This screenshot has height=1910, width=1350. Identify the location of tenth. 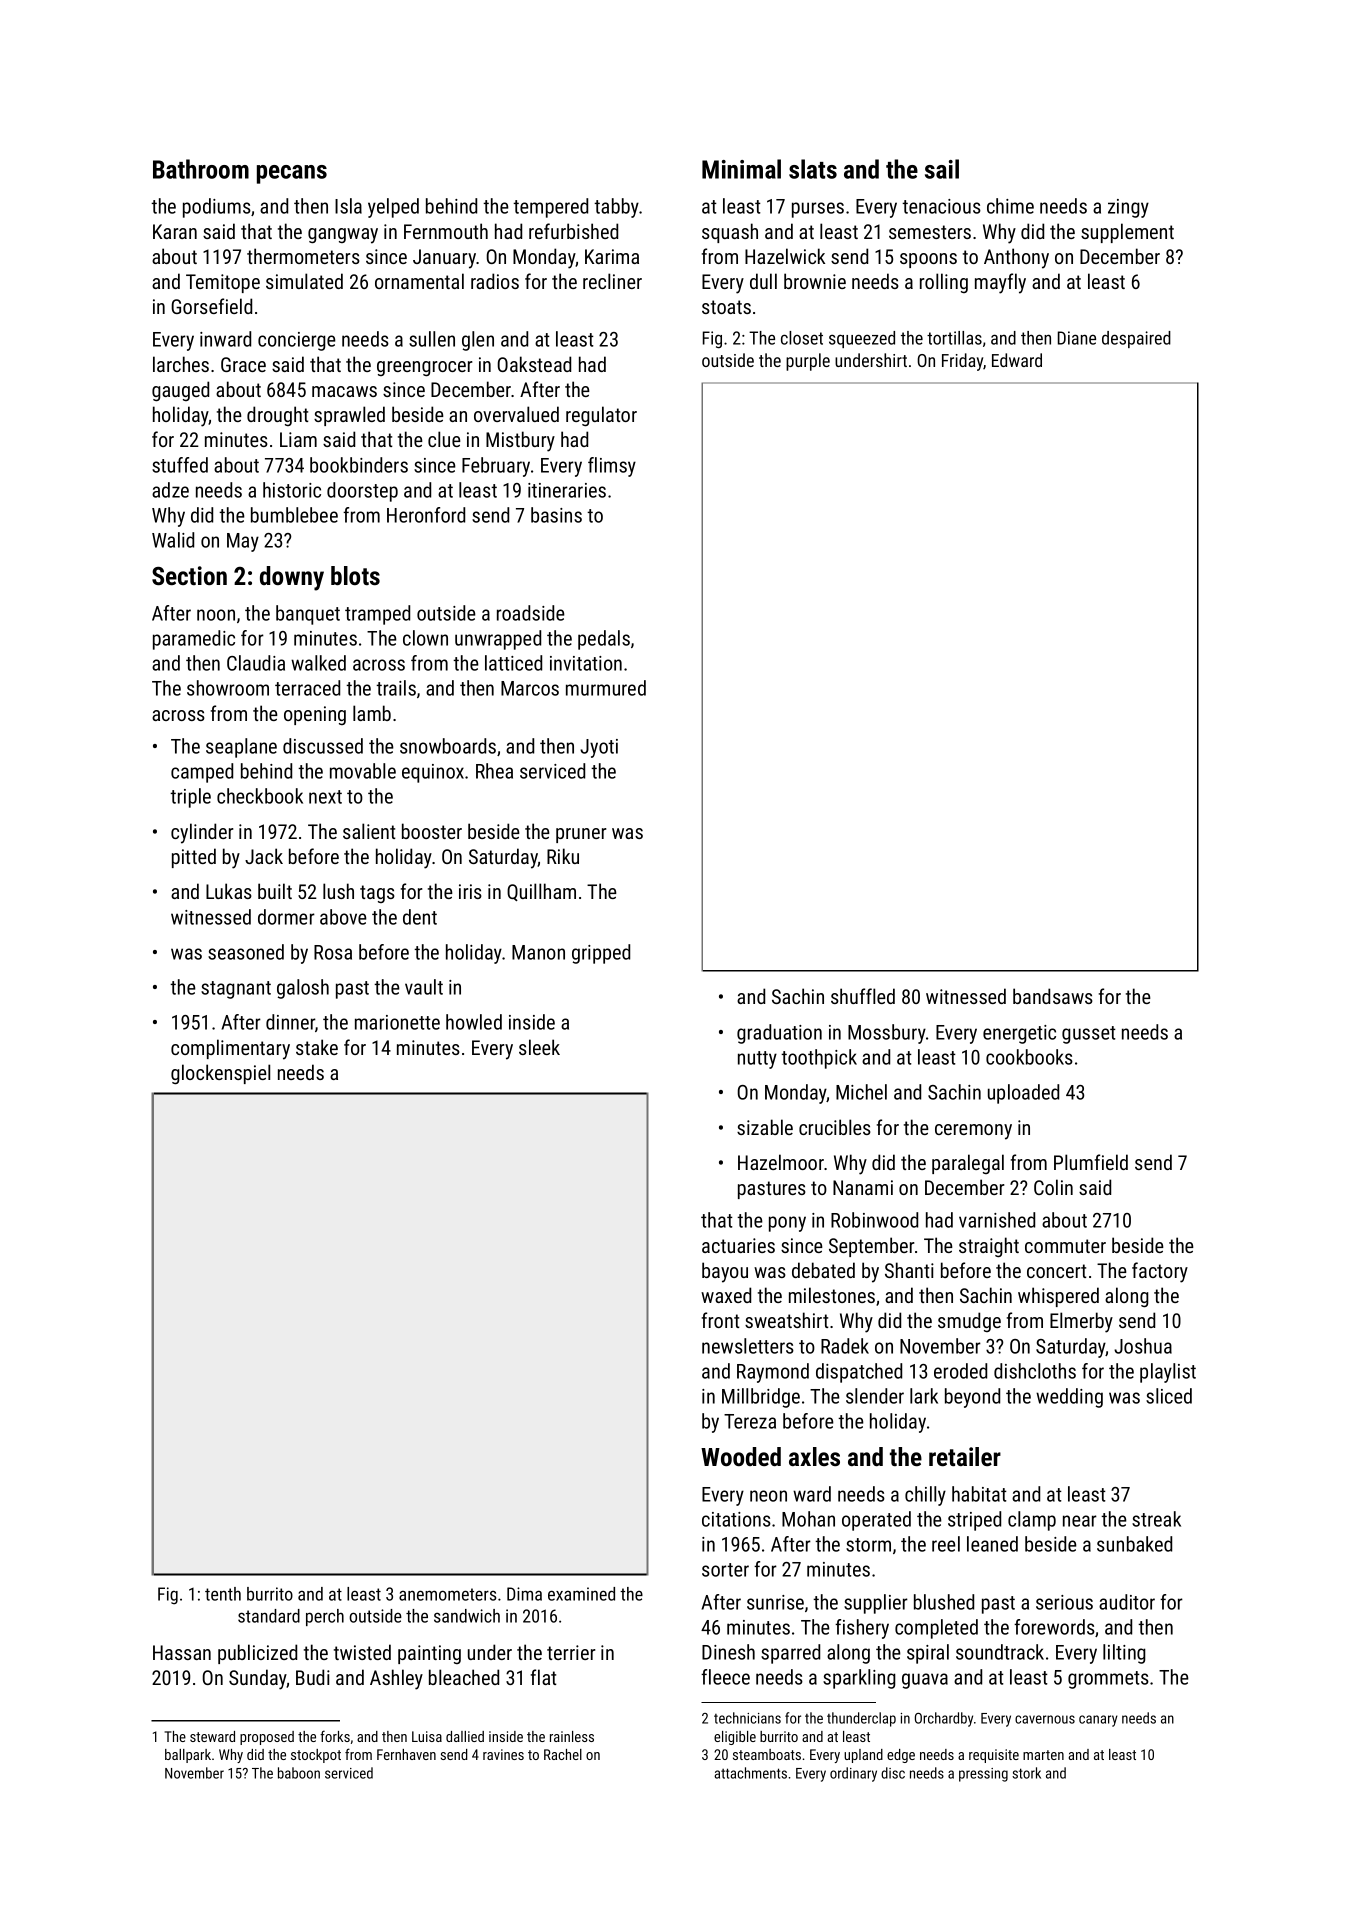
(223, 1594).
